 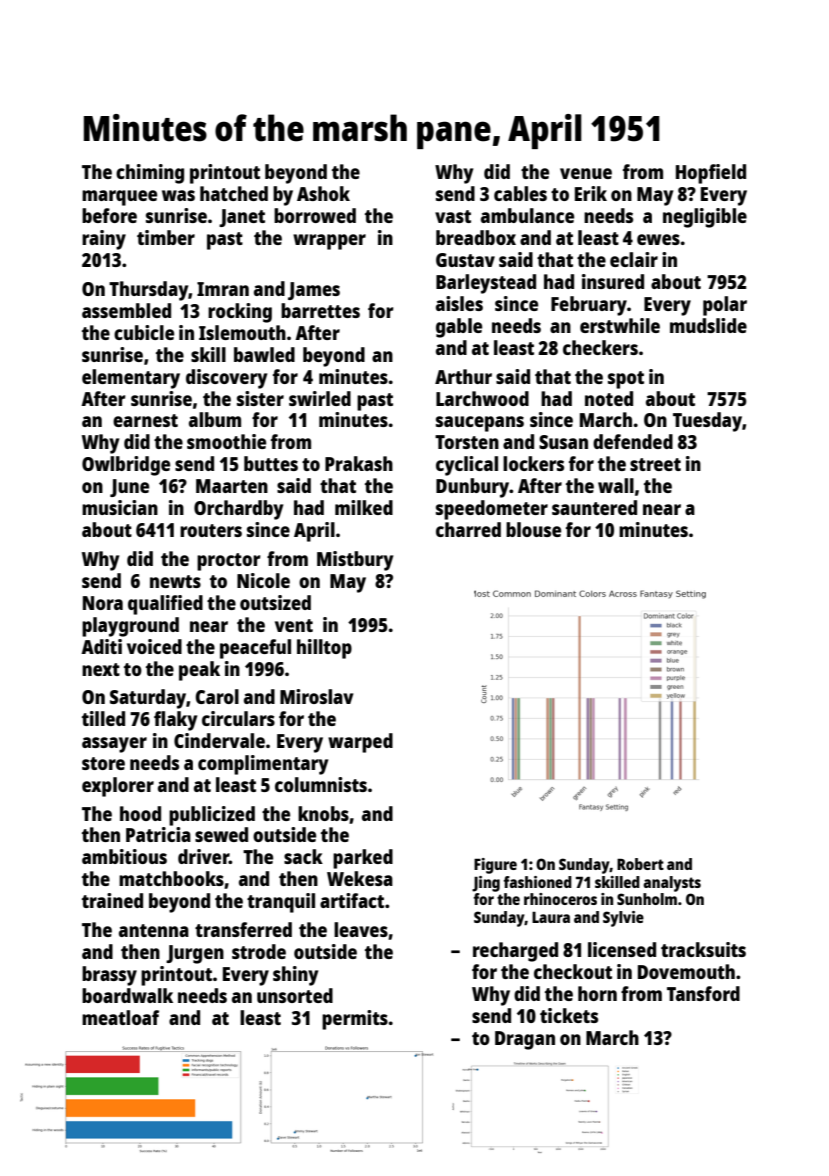 I want to click on Nora, so click(x=103, y=603).
